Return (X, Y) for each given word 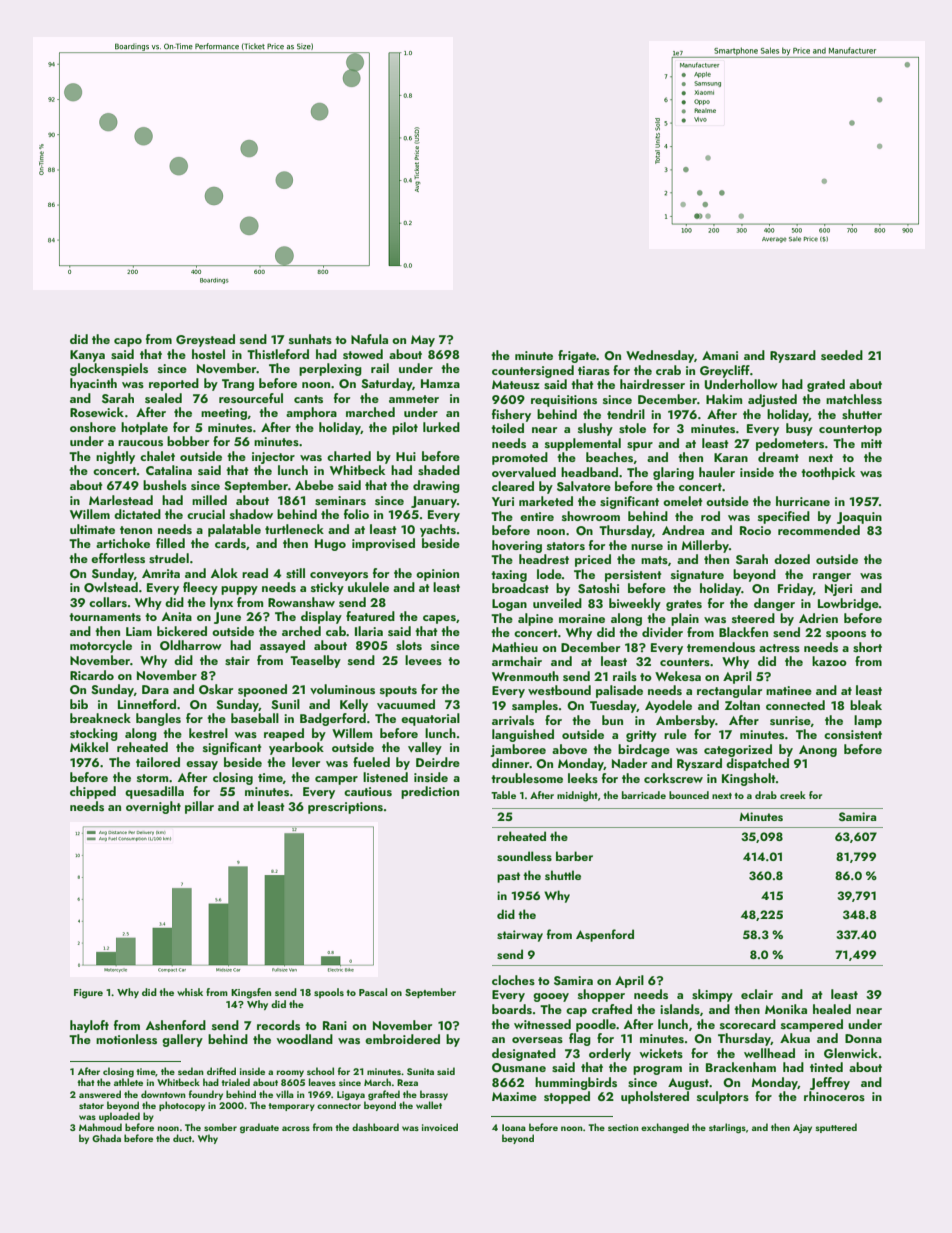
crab (668, 370)
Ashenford (176, 1025)
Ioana (514, 1127)
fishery (511, 415)
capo (128, 342)
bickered (182, 631)
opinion (437, 575)
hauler (717, 472)
